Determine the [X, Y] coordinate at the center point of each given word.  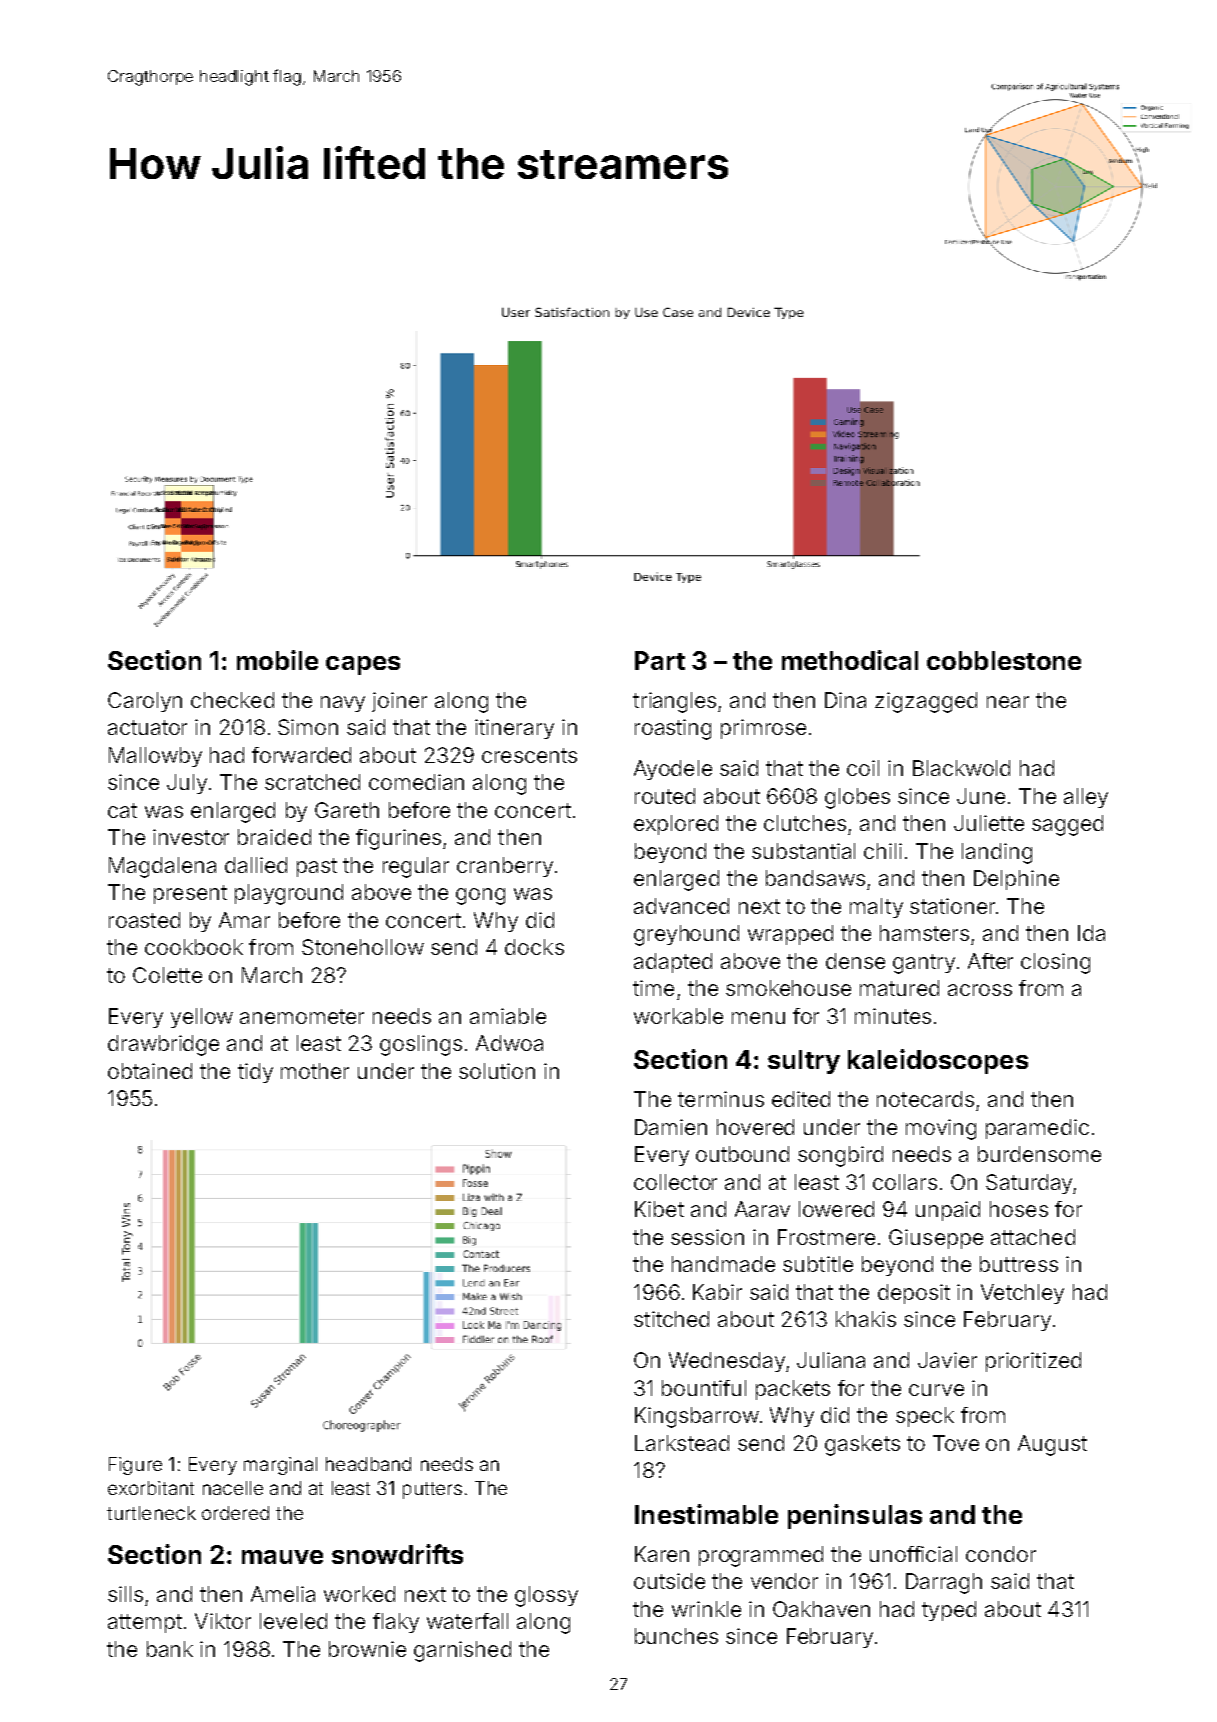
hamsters [924, 933]
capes [363, 665]
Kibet [659, 1209]
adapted [673, 963]
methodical [850, 660]
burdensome [1039, 1154]
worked [359, 1594]
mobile [277, 660]
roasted [144, 920]
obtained [150, 1071]
